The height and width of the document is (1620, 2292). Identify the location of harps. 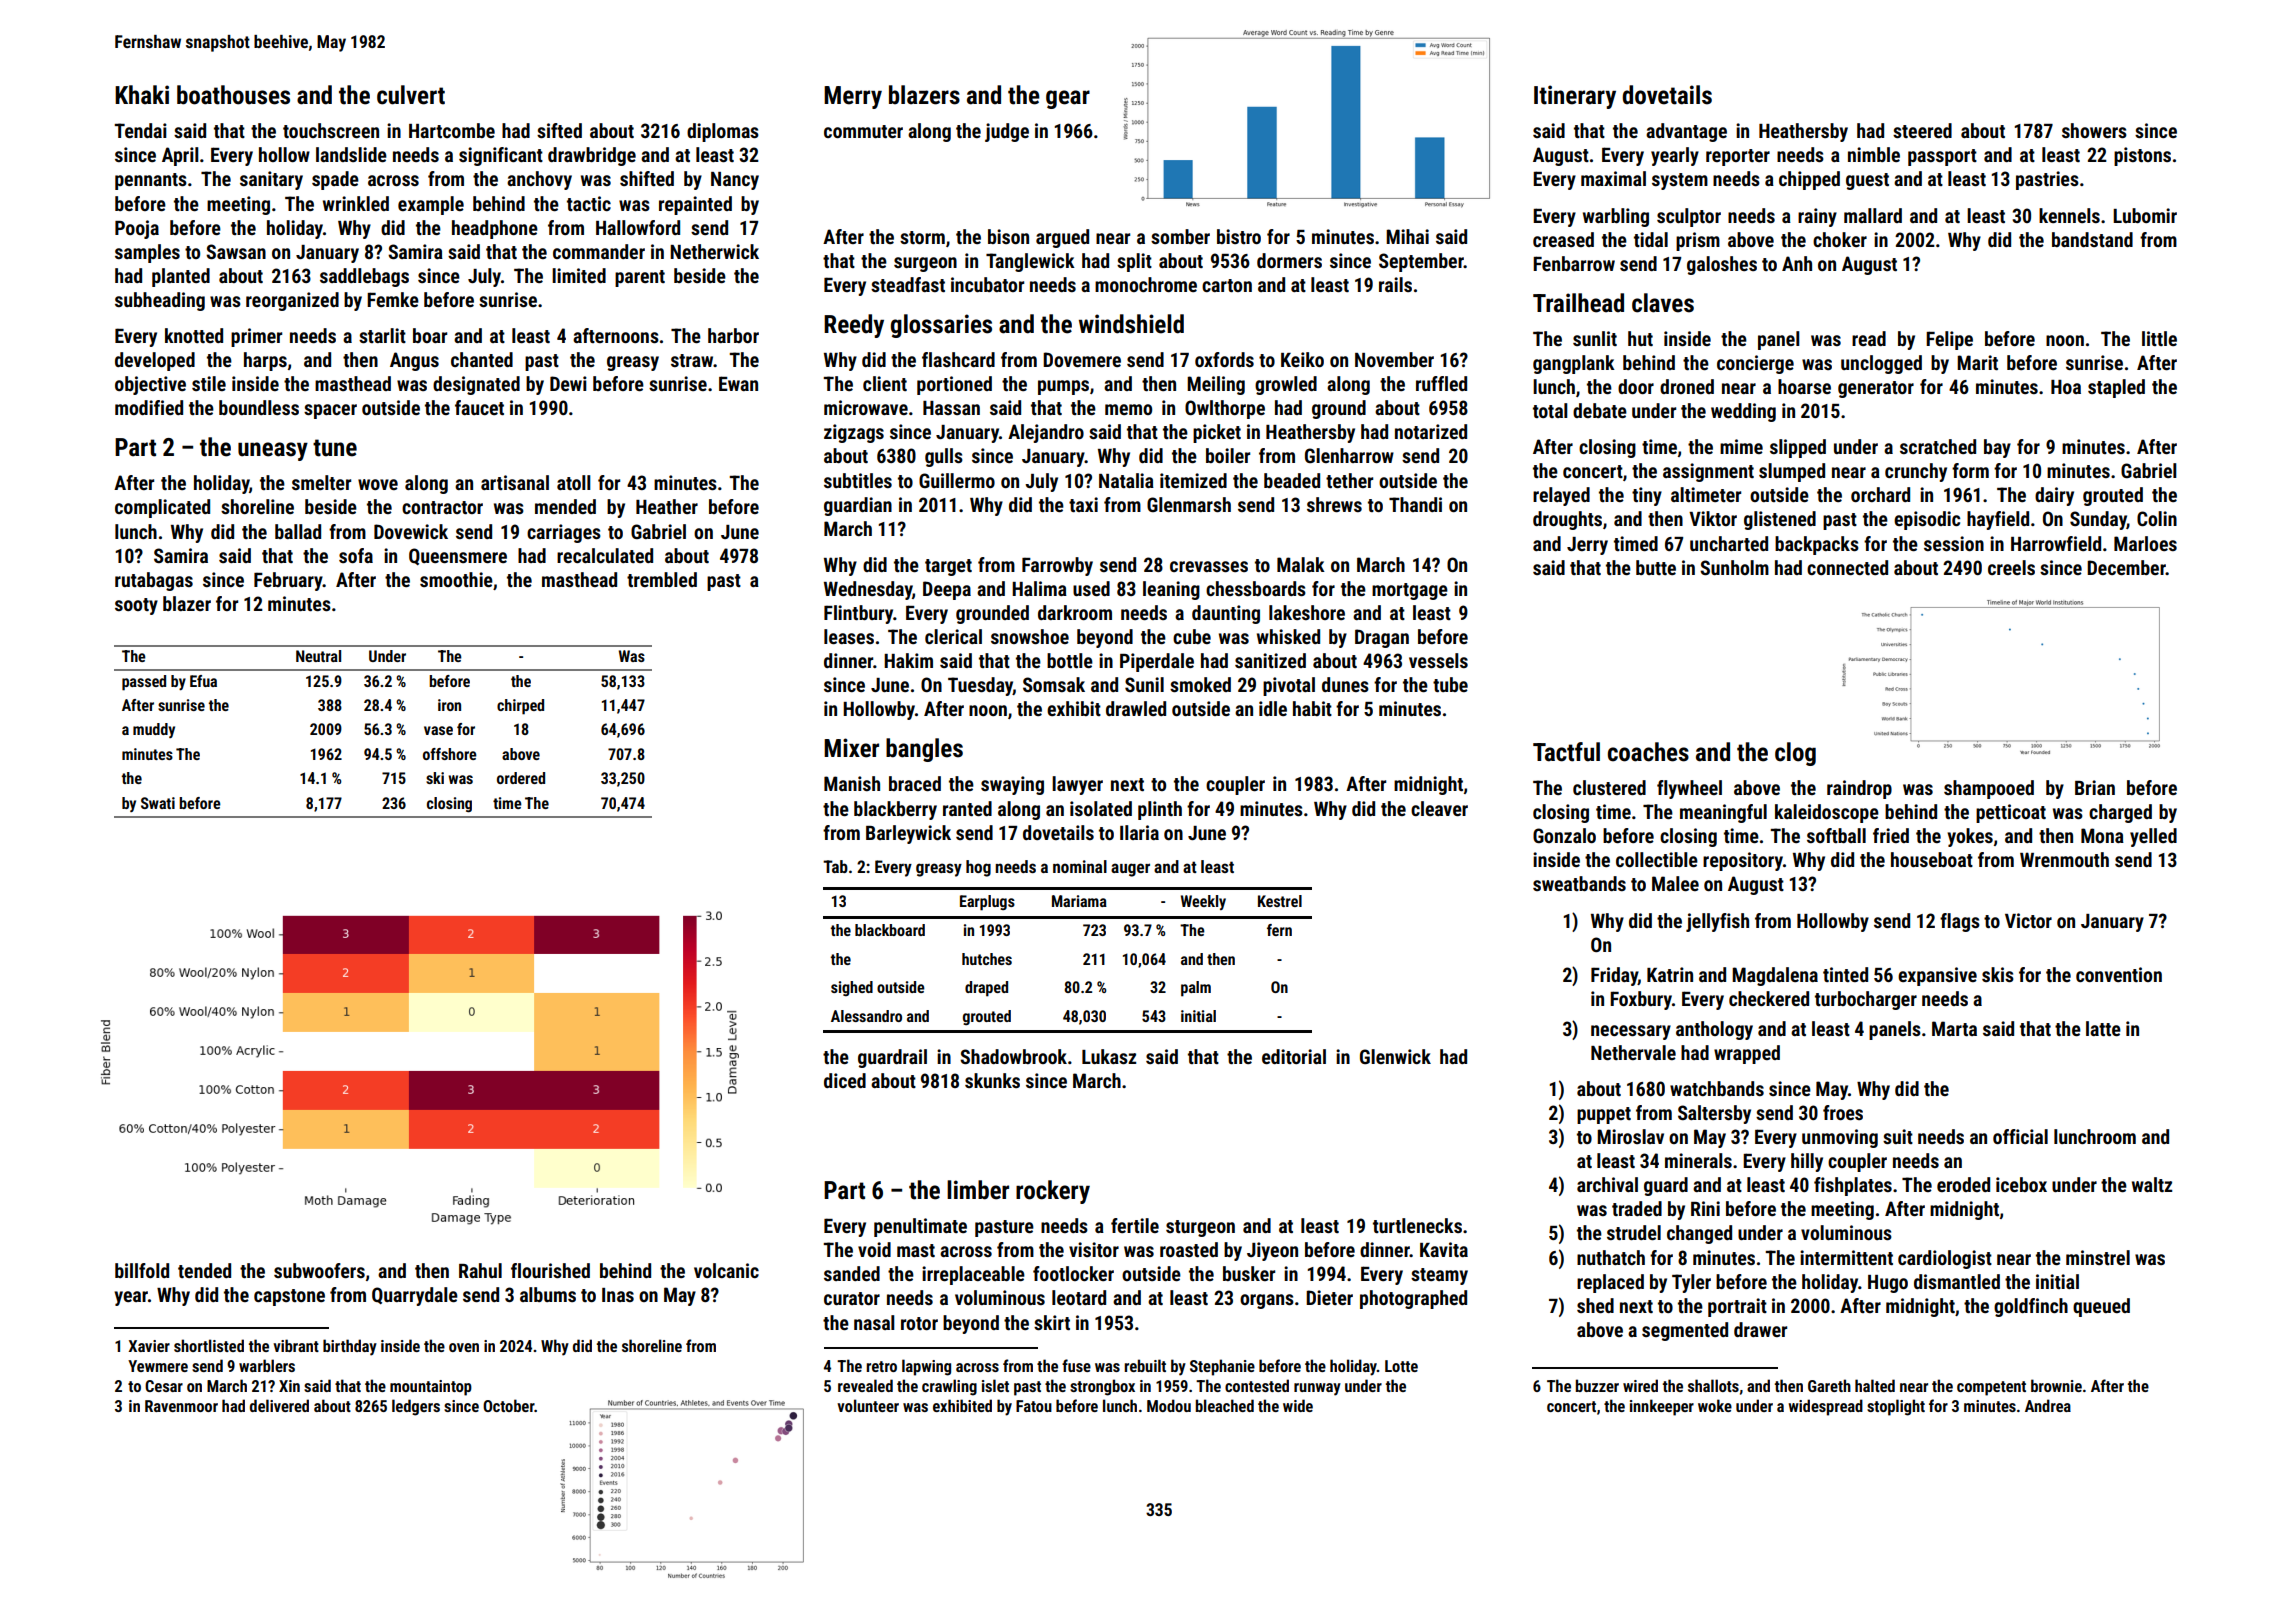
(265, 361).
